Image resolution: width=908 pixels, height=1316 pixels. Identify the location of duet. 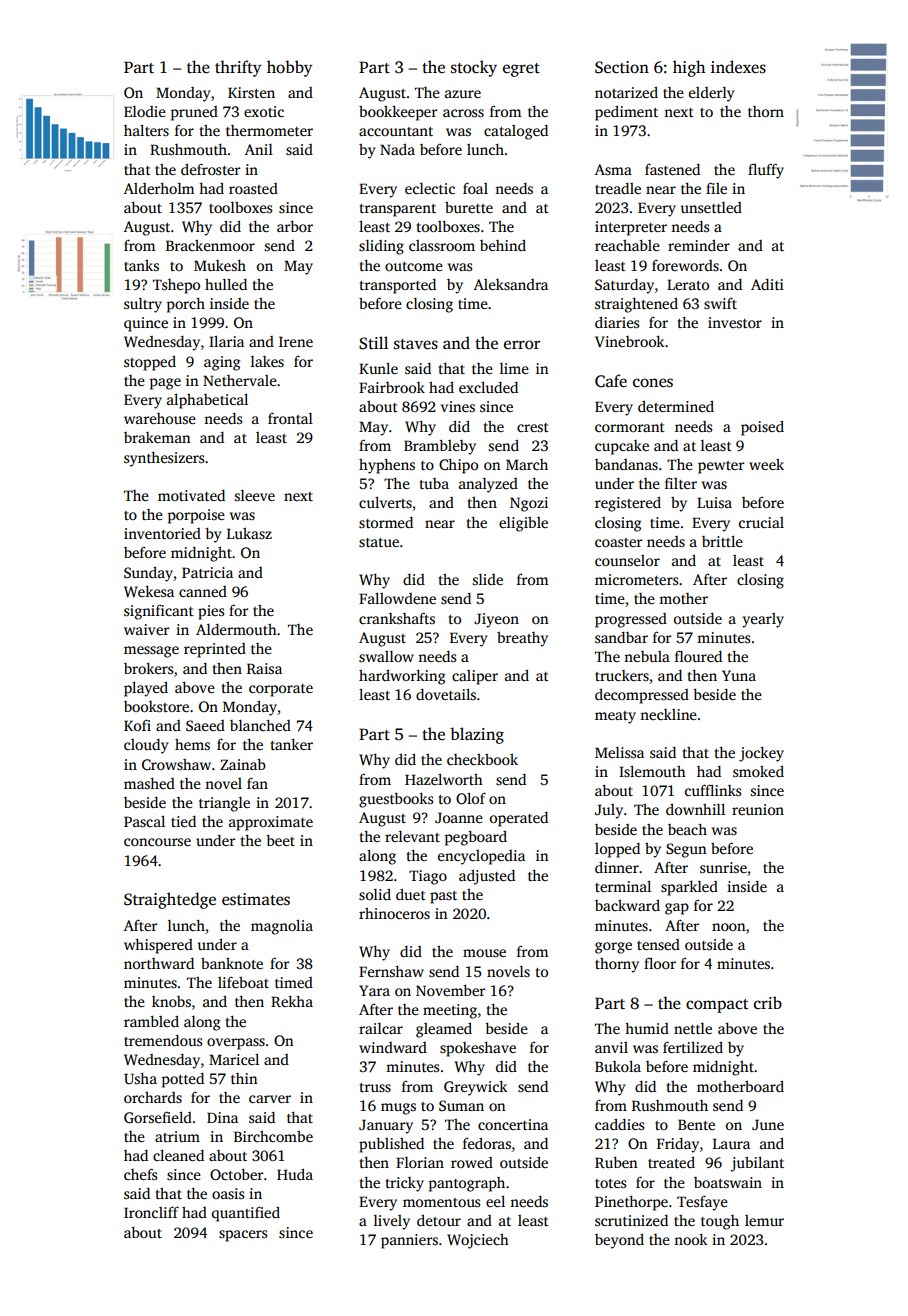
(411, 894).
